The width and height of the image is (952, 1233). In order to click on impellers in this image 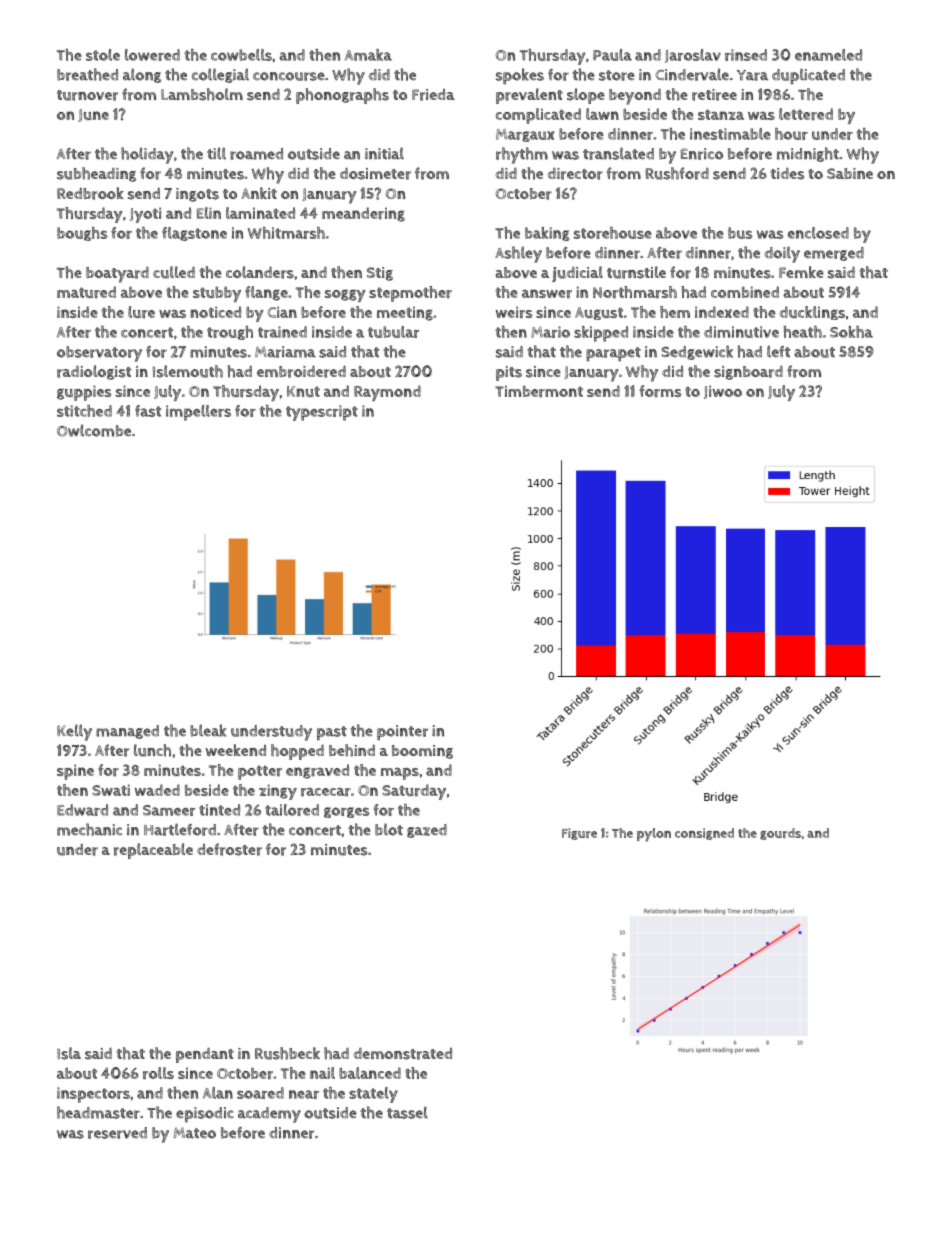, I will do `click(198, 413)`.
